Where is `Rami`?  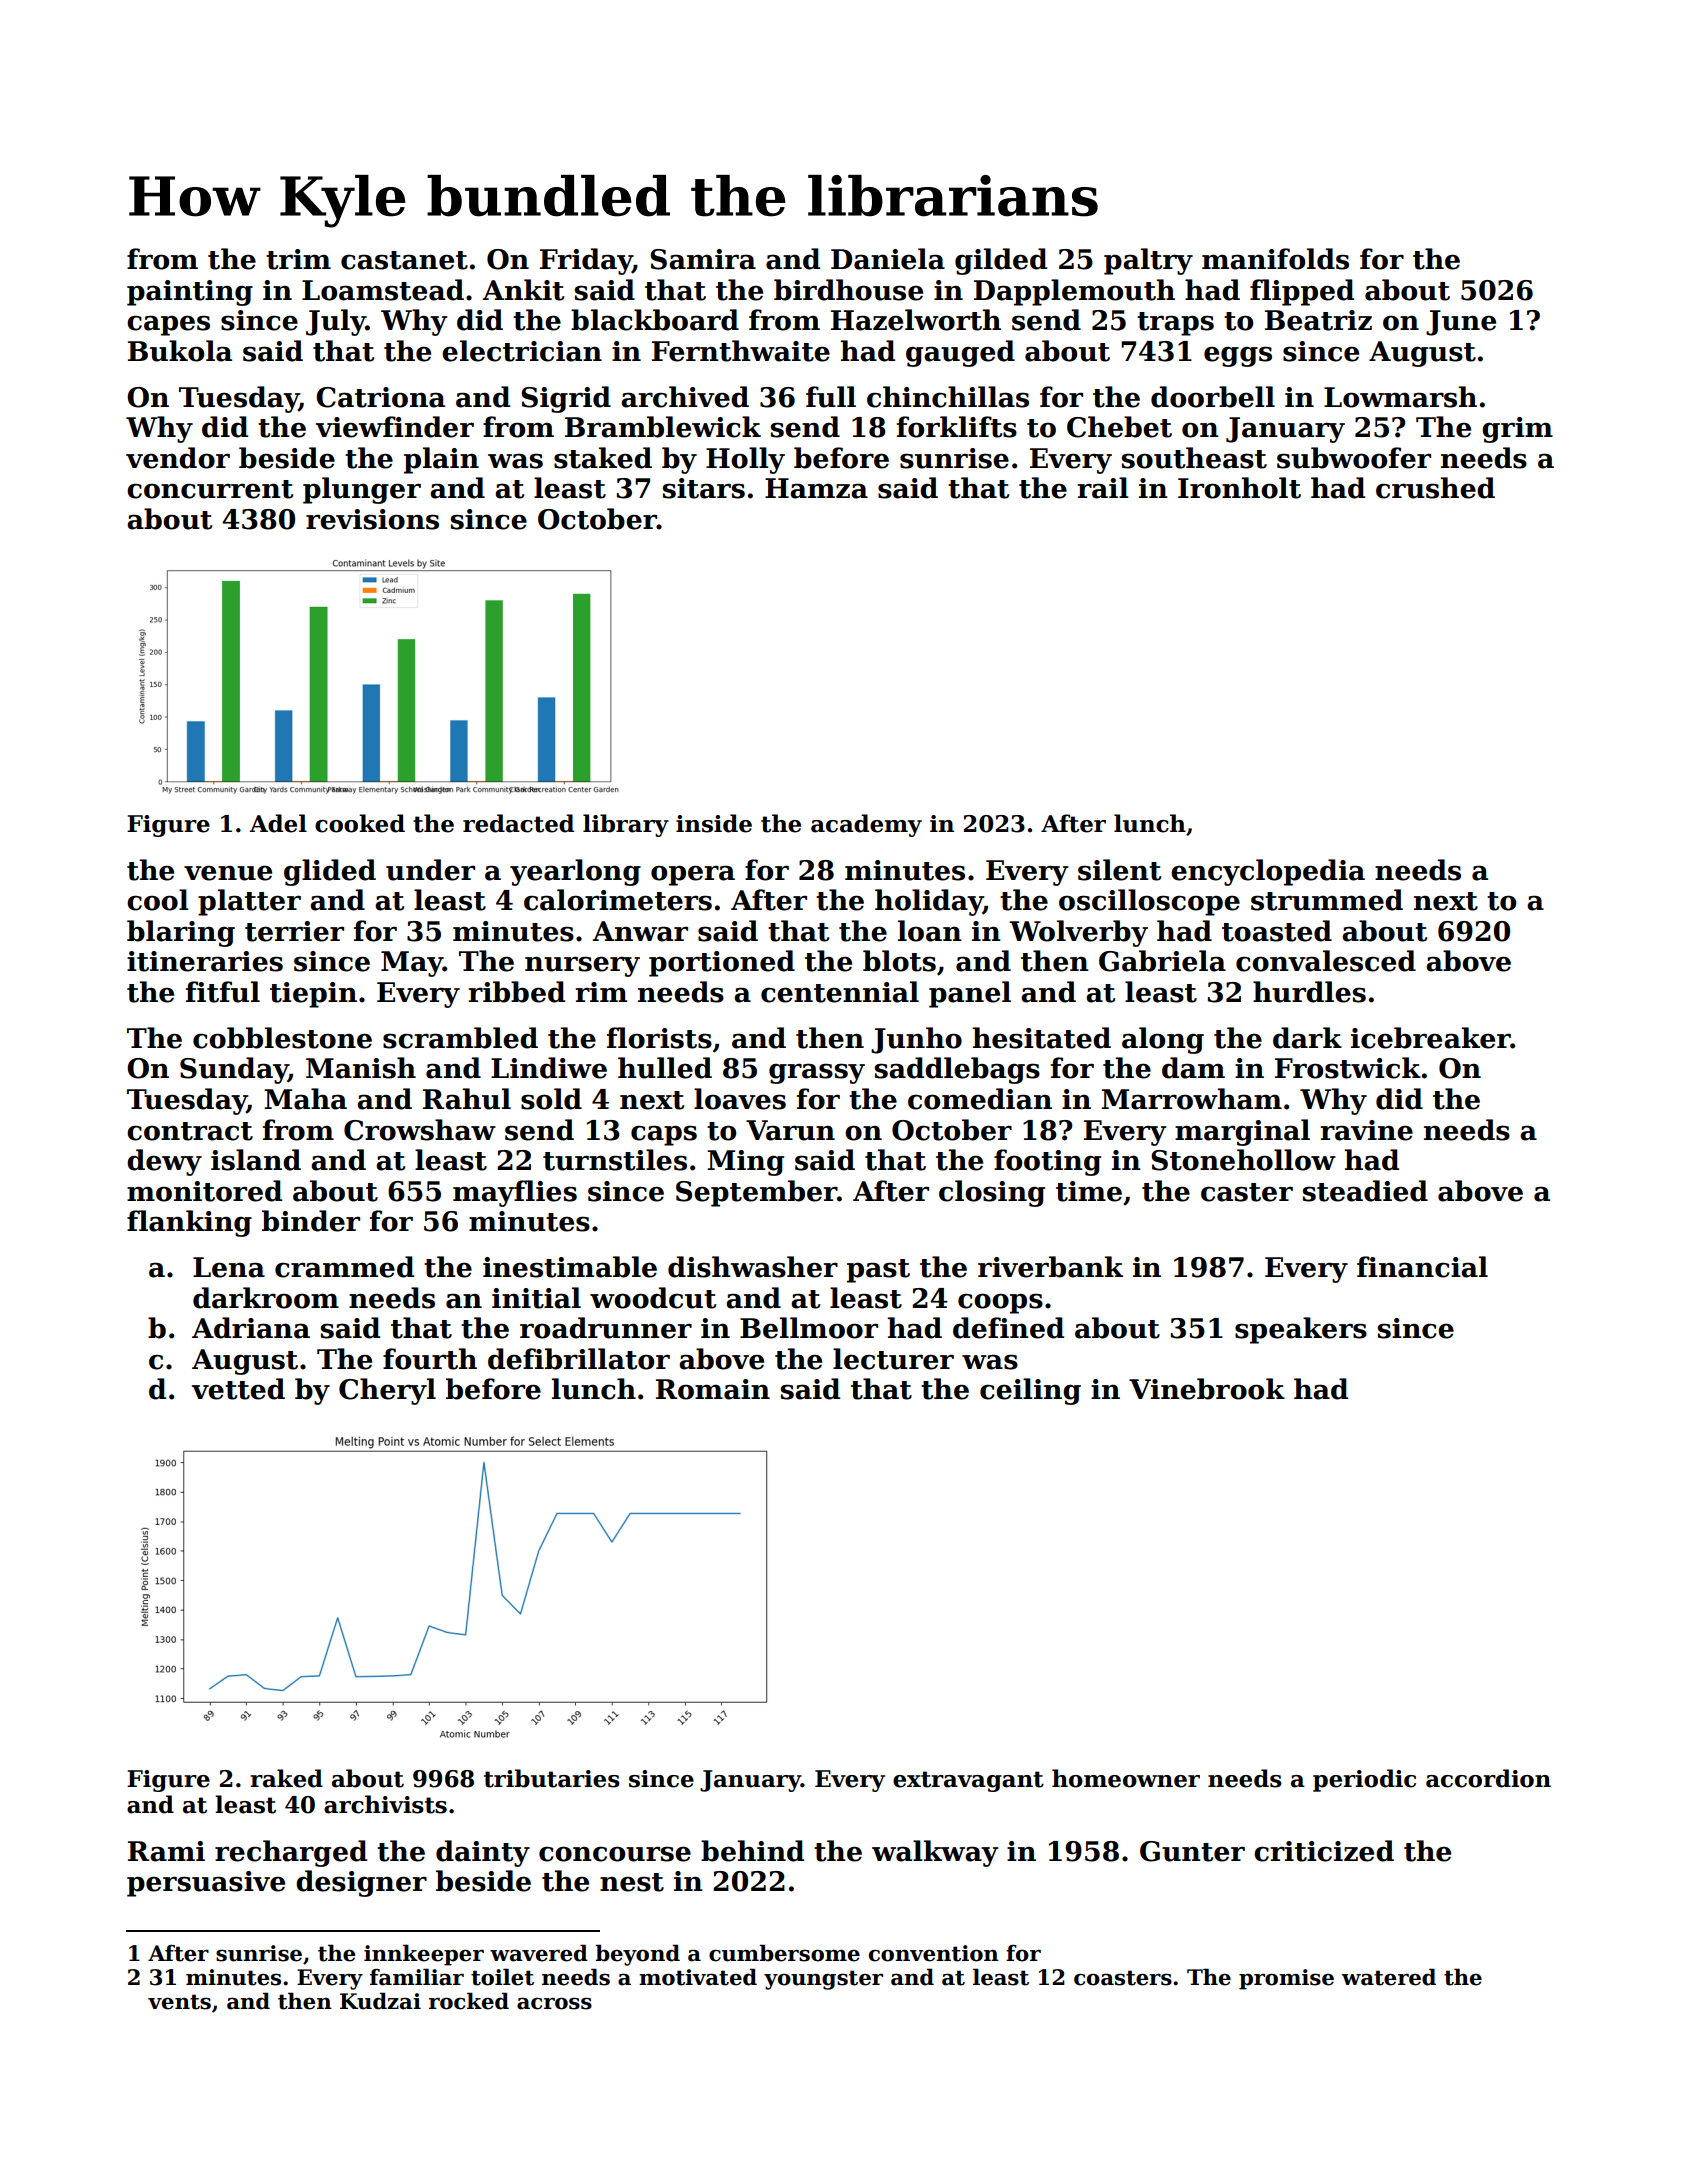 Rami is located at coordinates (166, 1851).
